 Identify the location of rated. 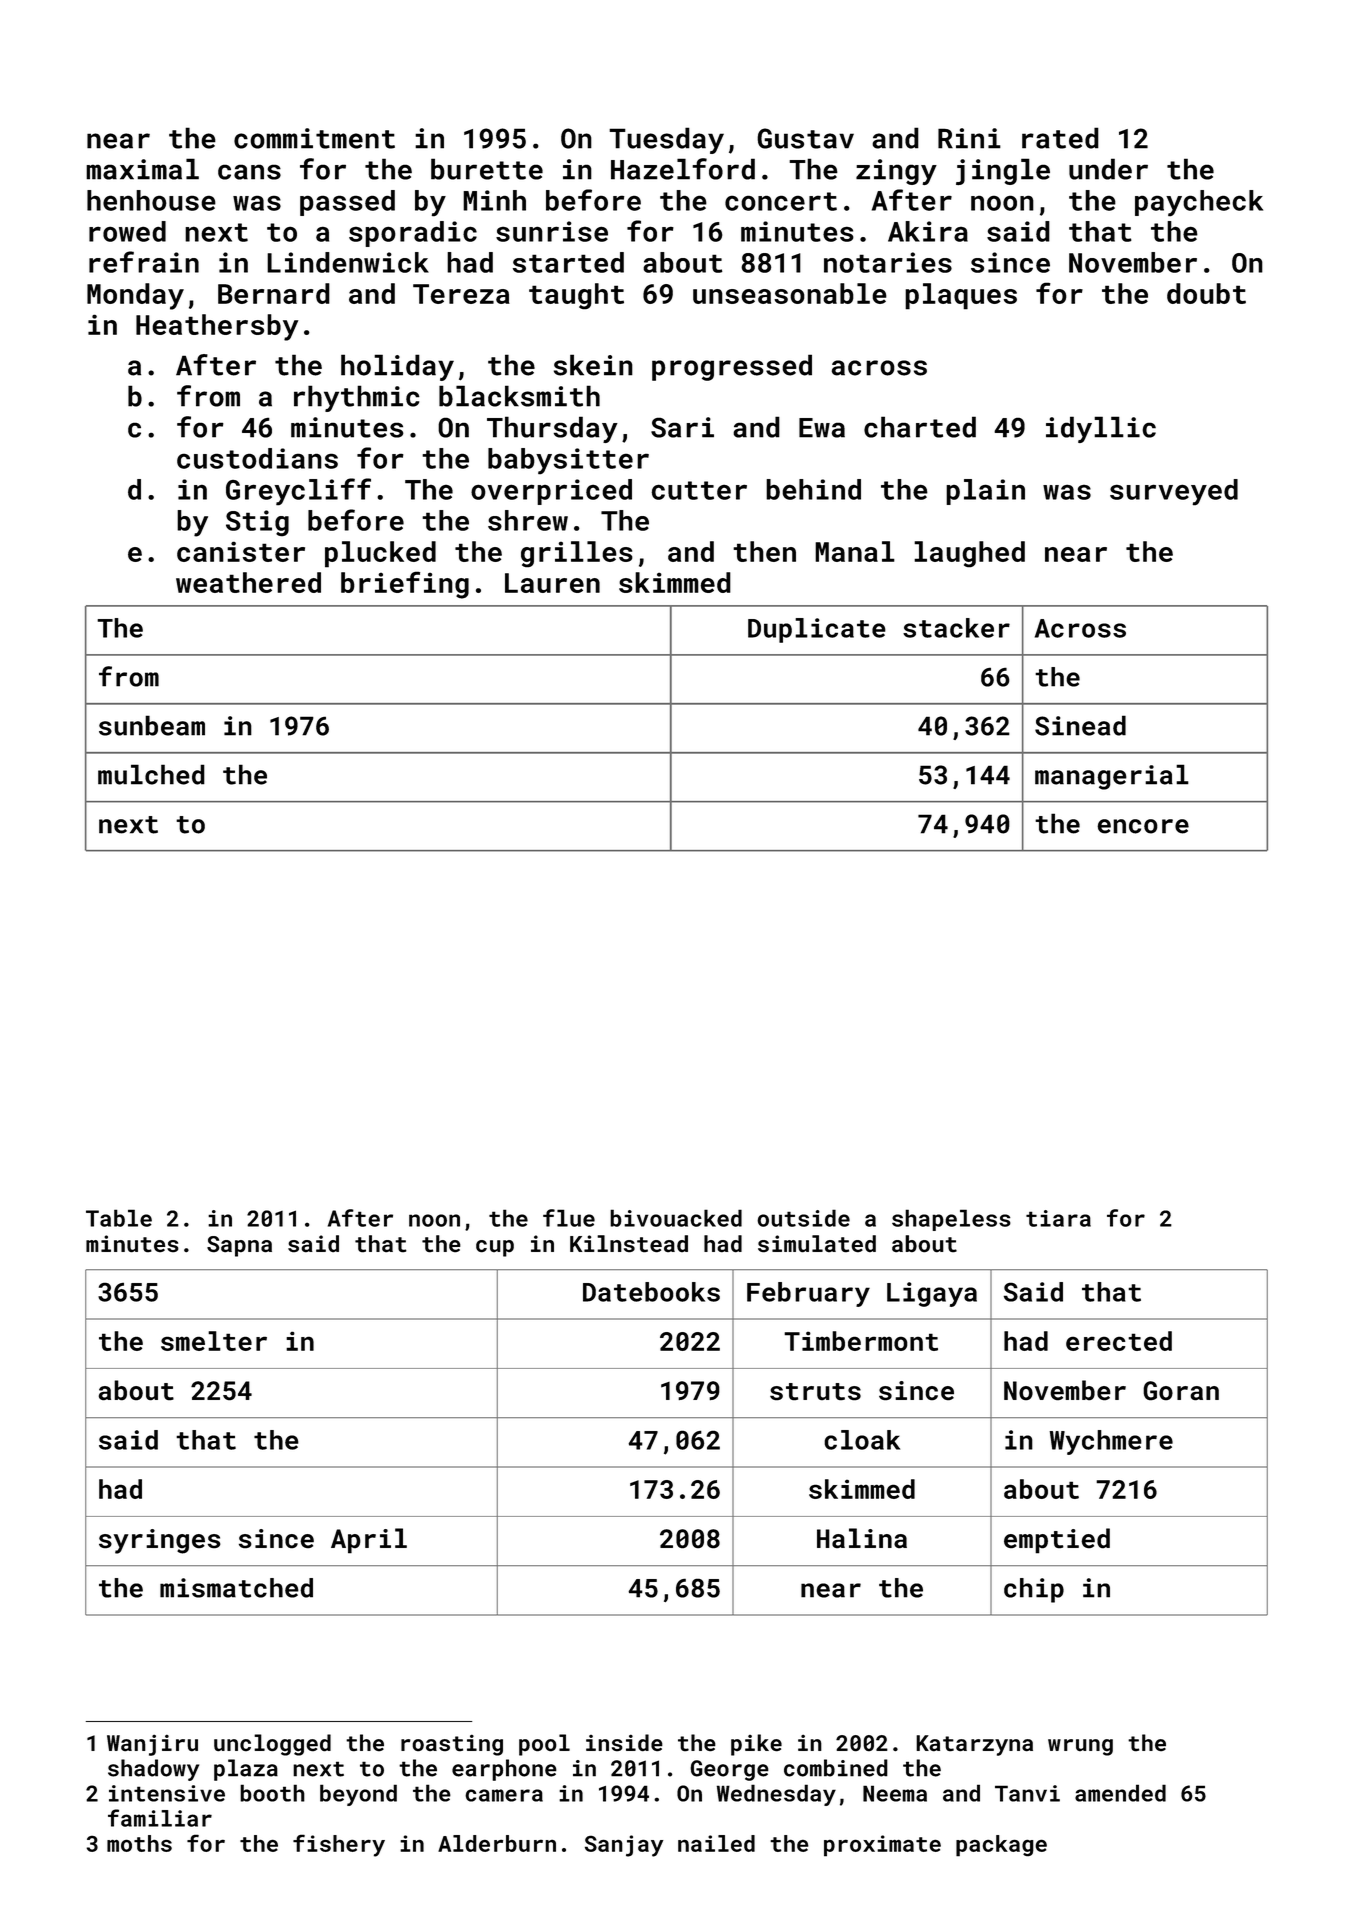
(1060, 138).
